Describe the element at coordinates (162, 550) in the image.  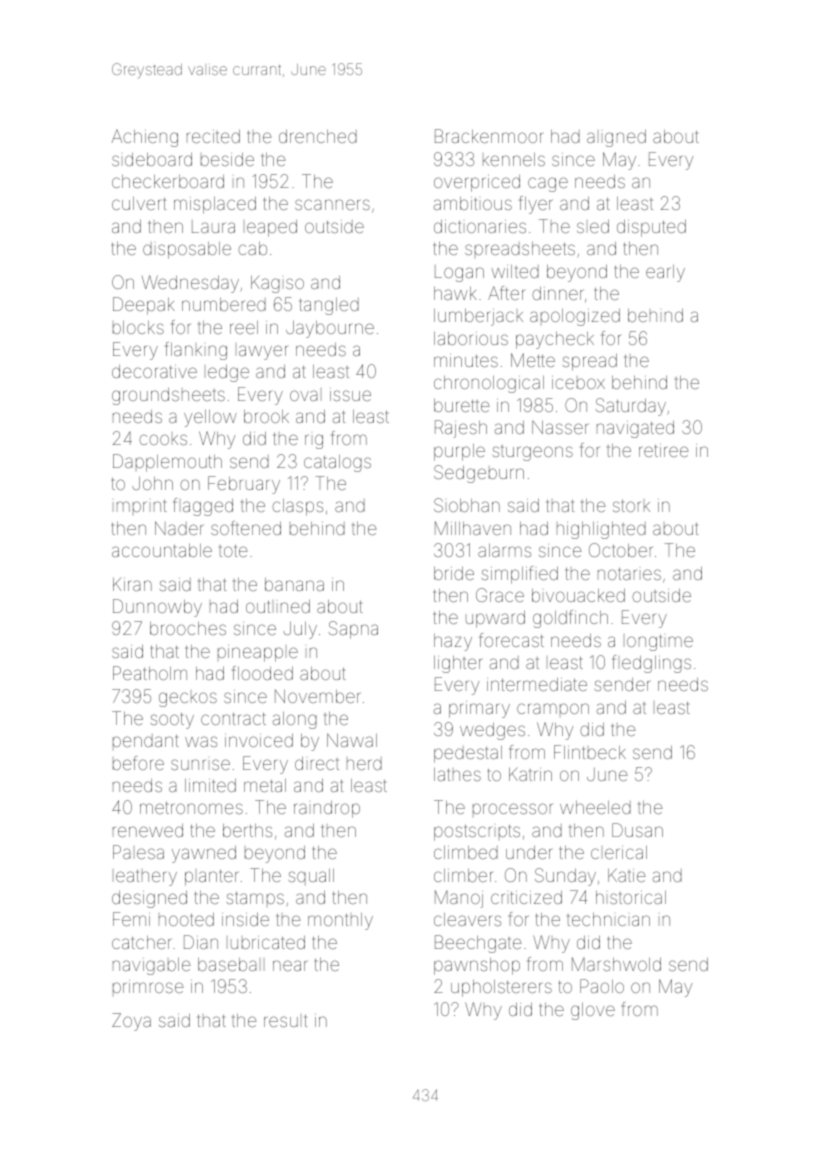
I see `accountable` at that location.
